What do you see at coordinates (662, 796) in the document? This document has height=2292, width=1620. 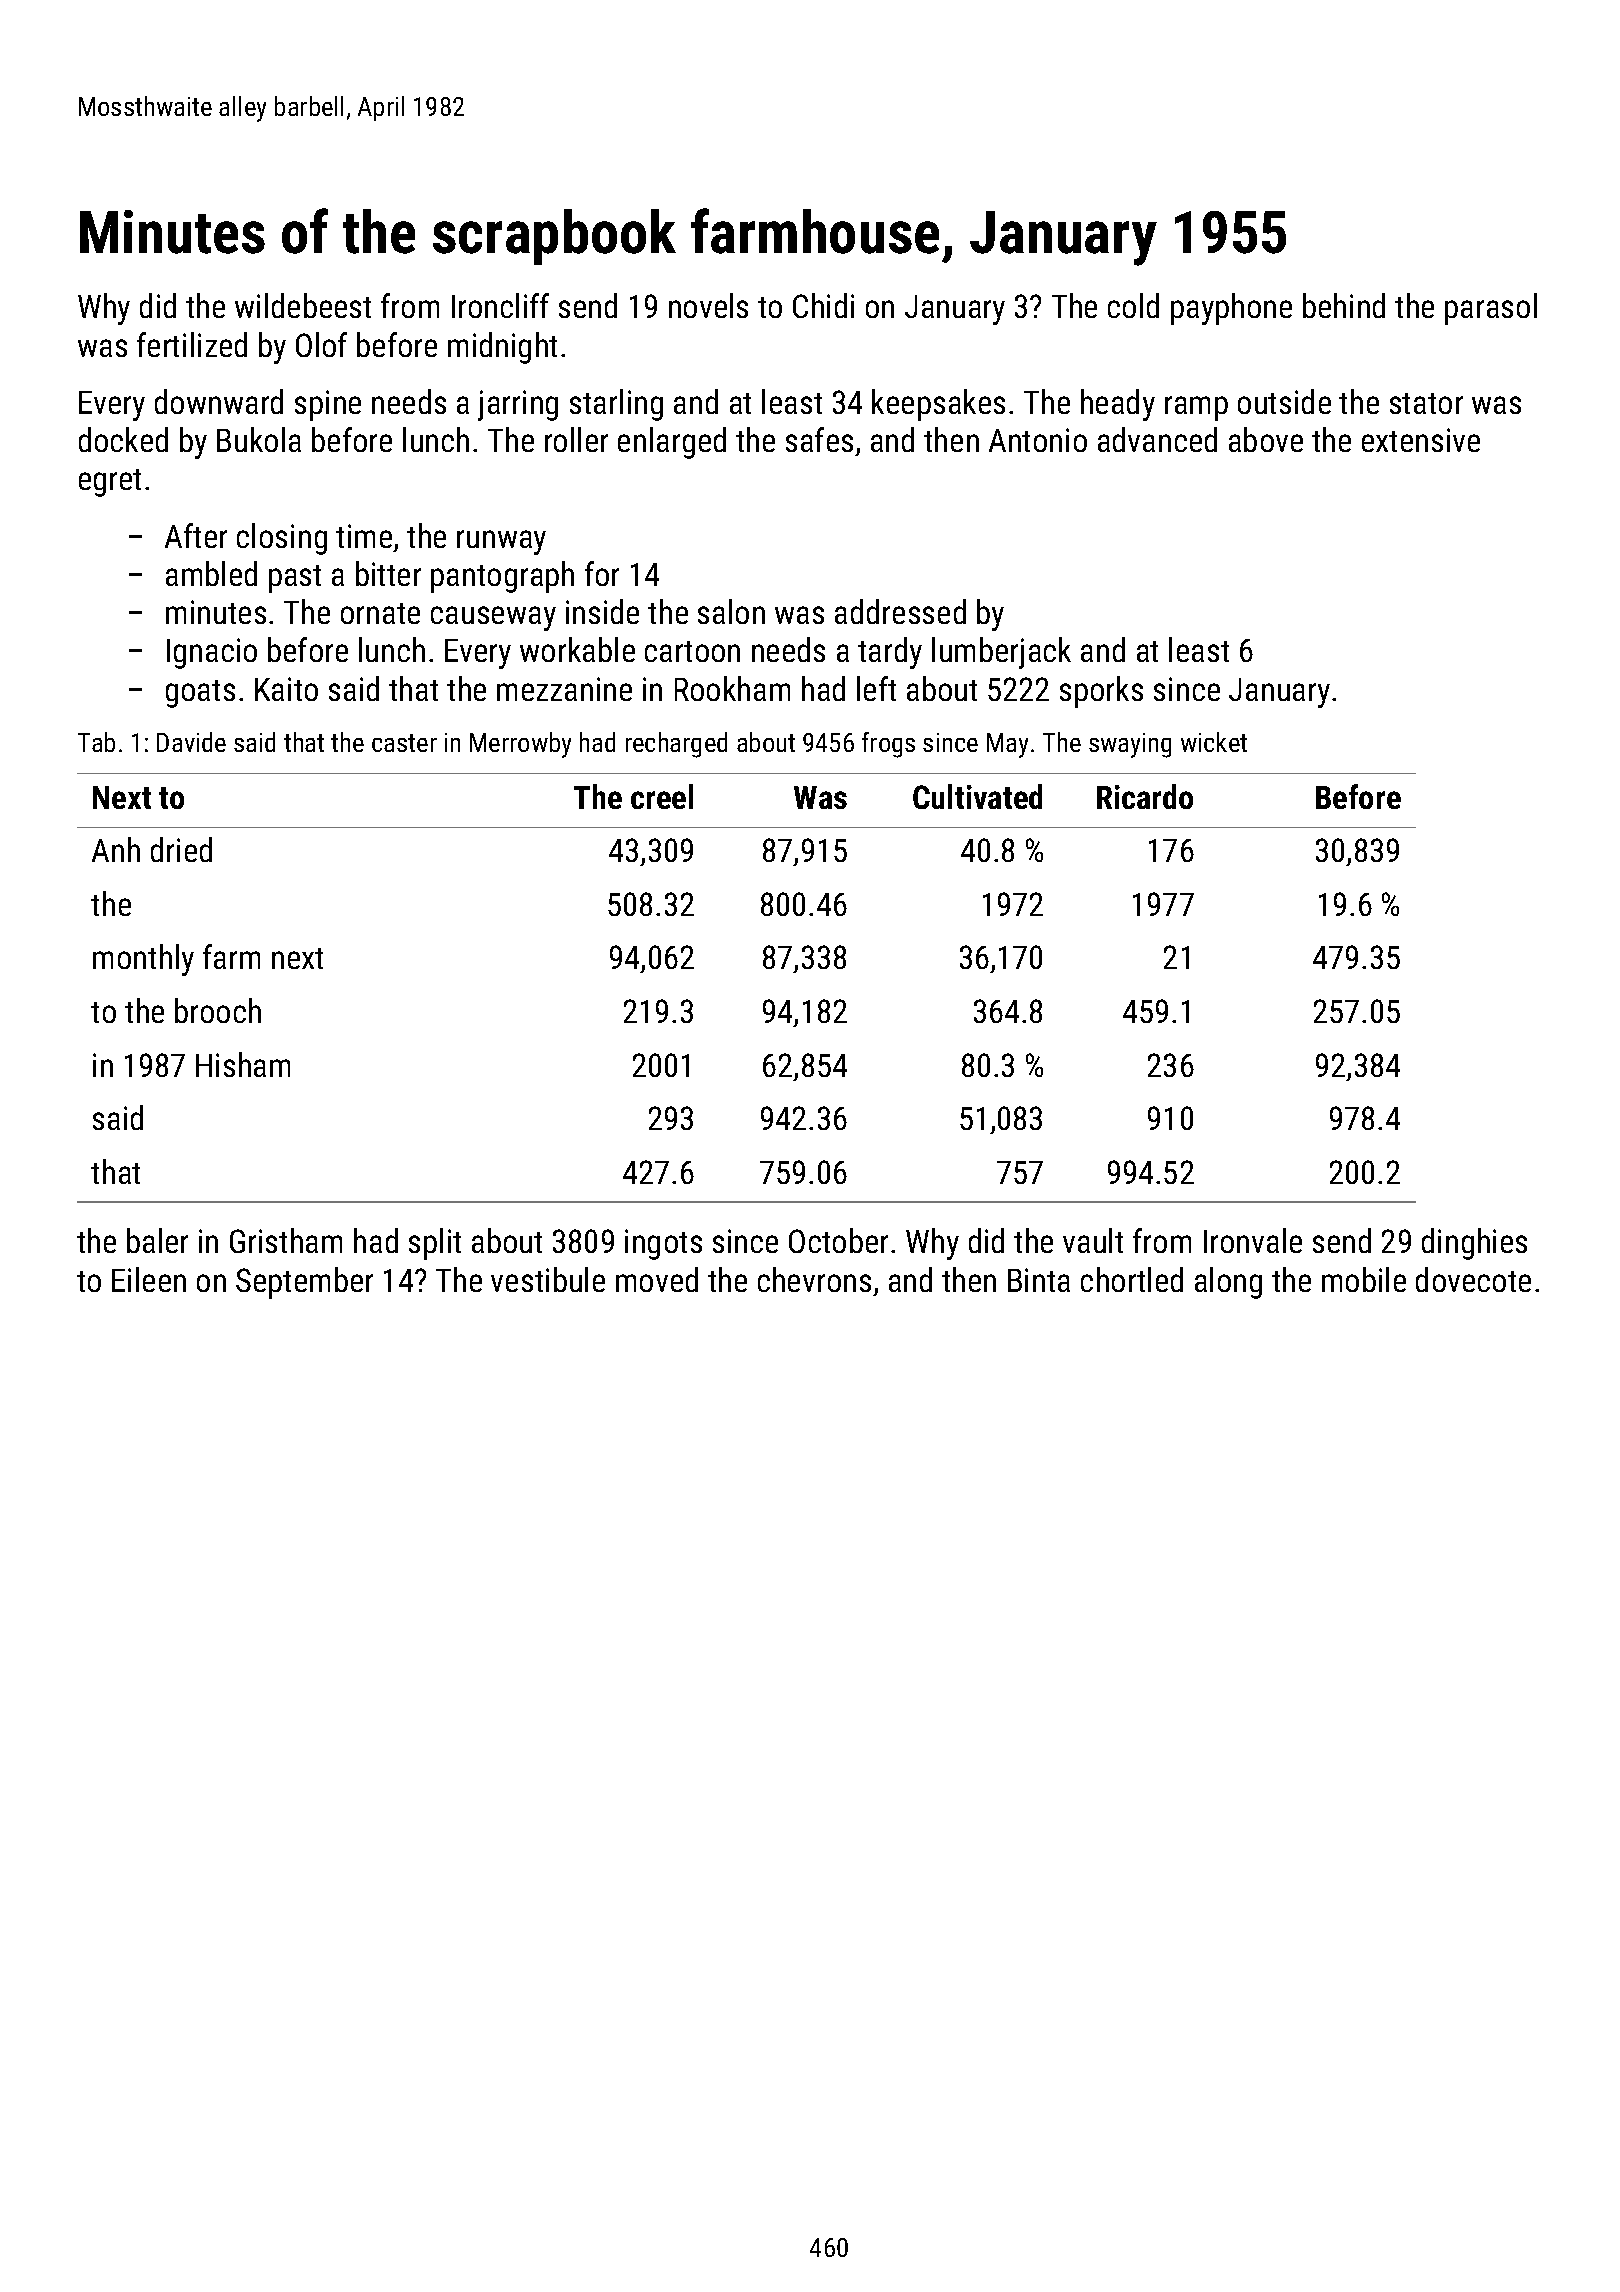 I see `creel` at bounding box center [662, 796].
